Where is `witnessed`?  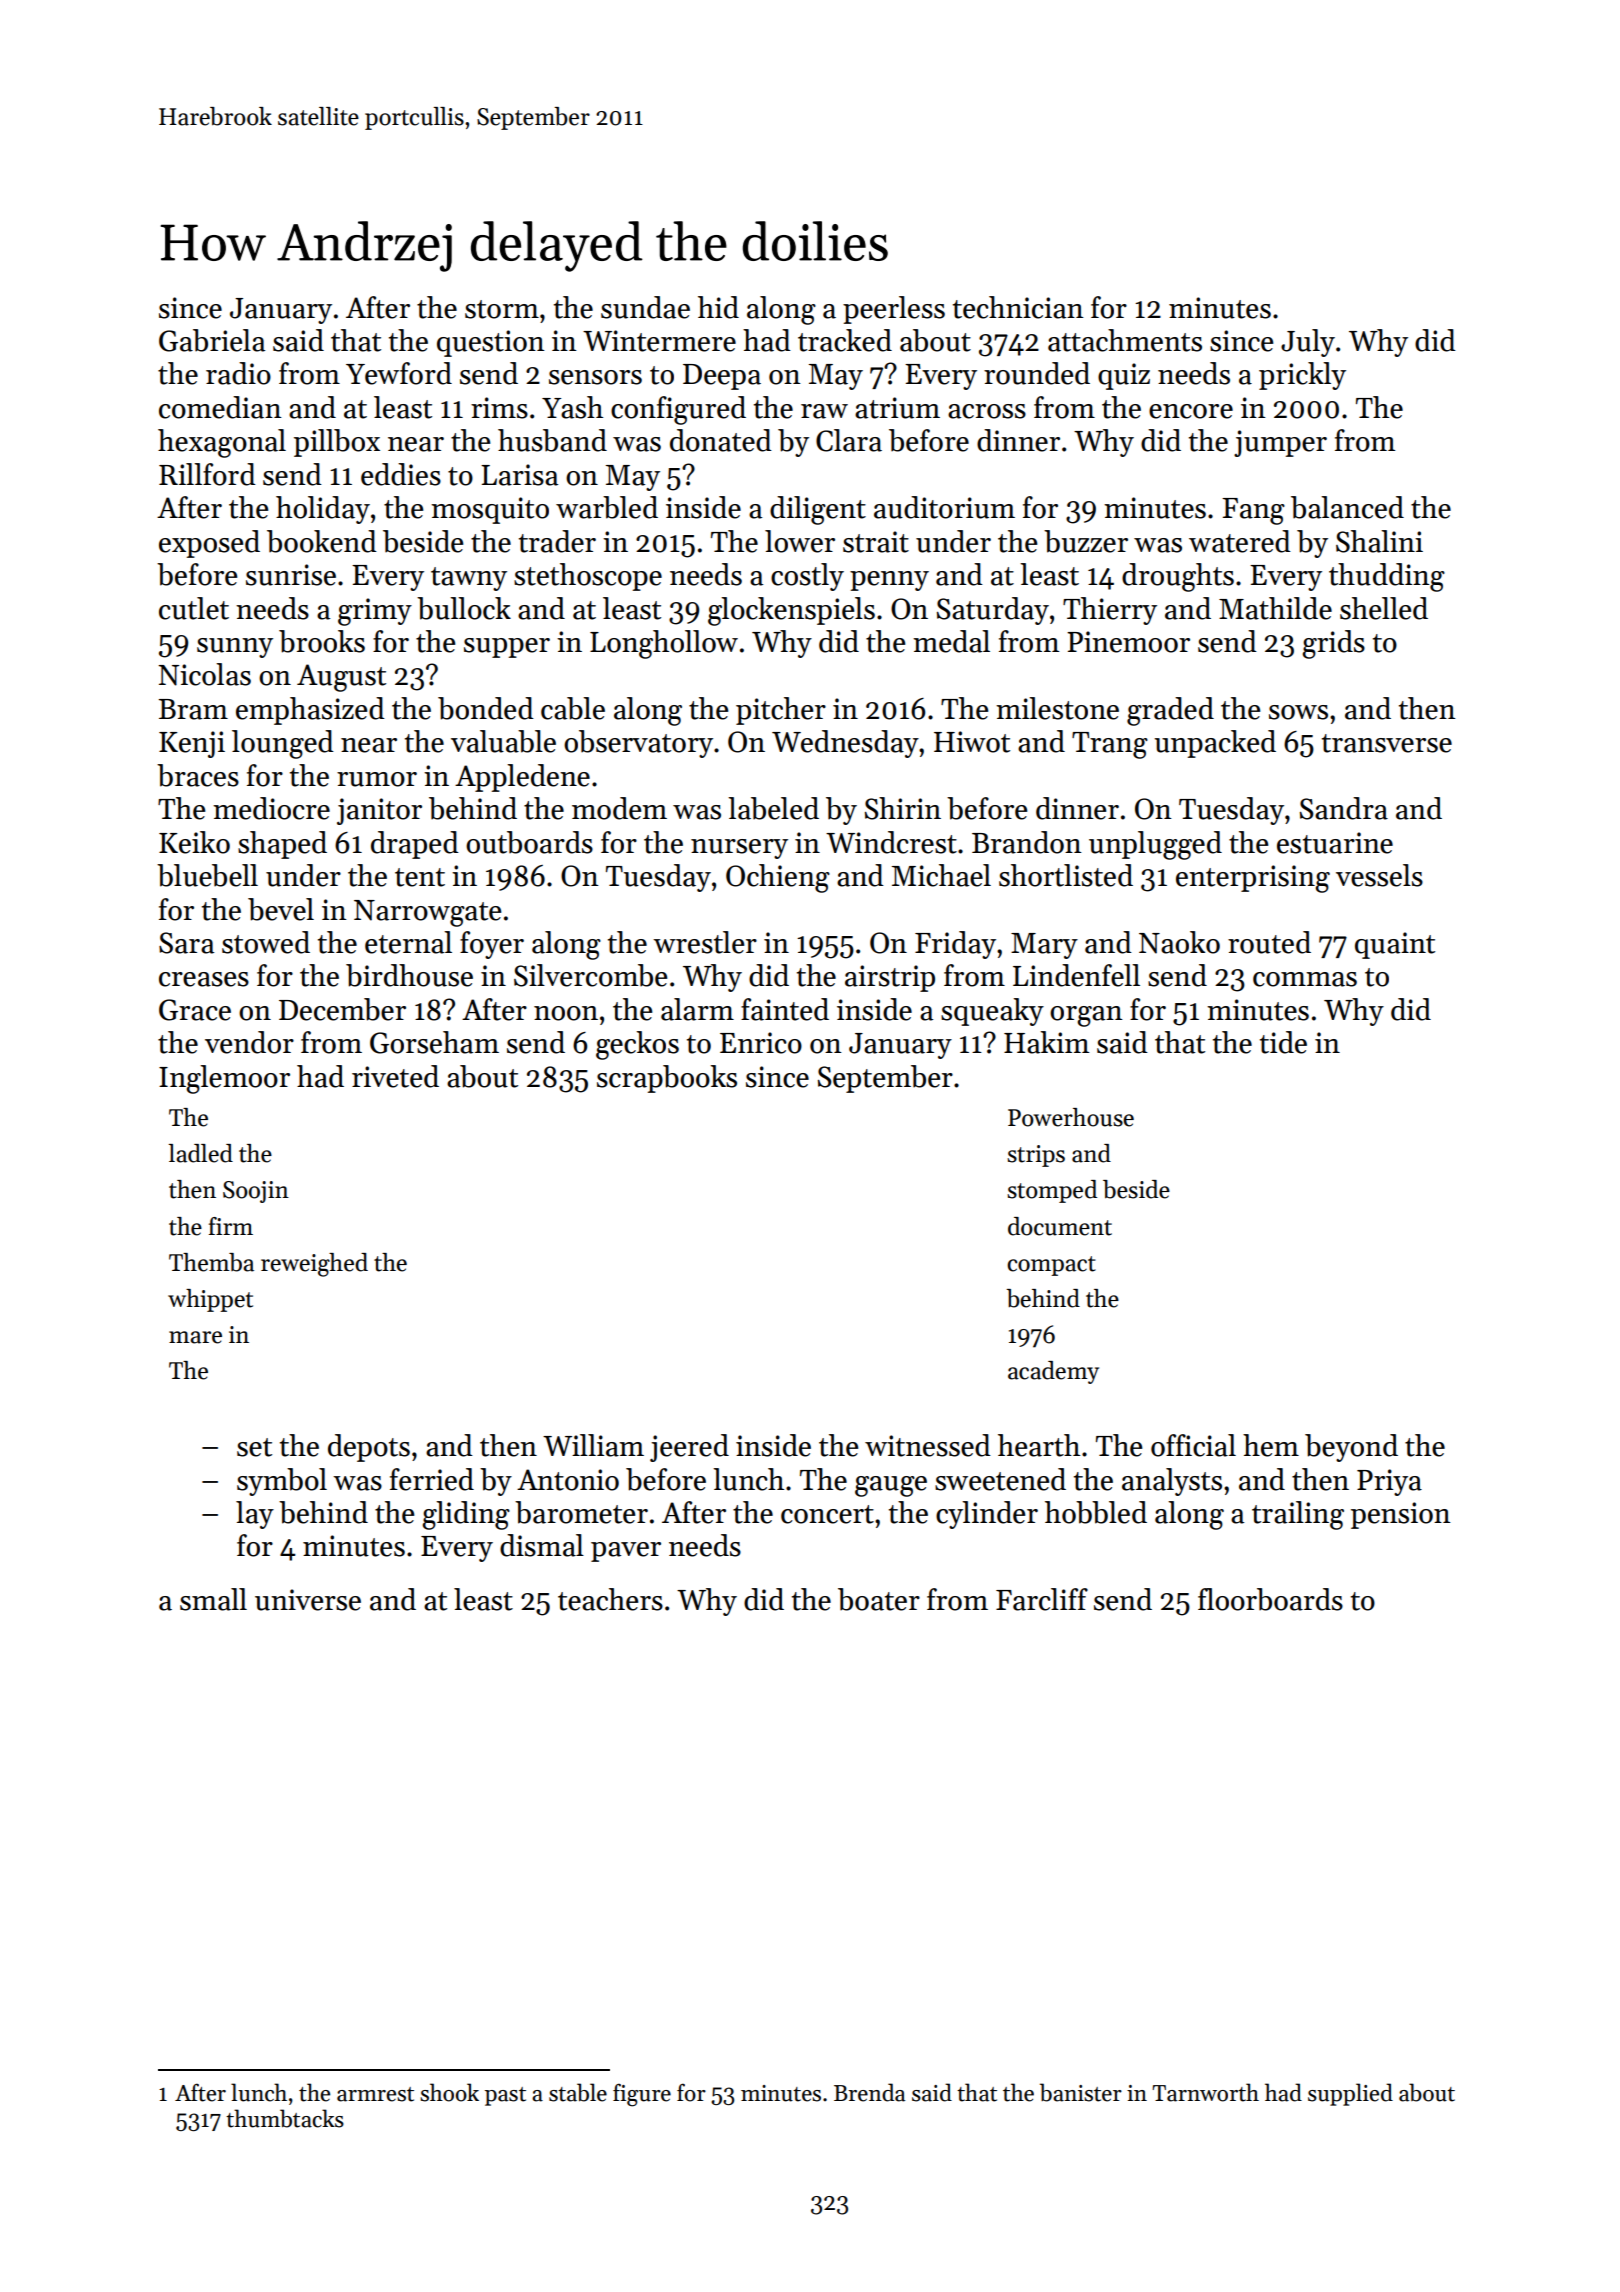
witnessed is located at coordinates (928, 1445).
